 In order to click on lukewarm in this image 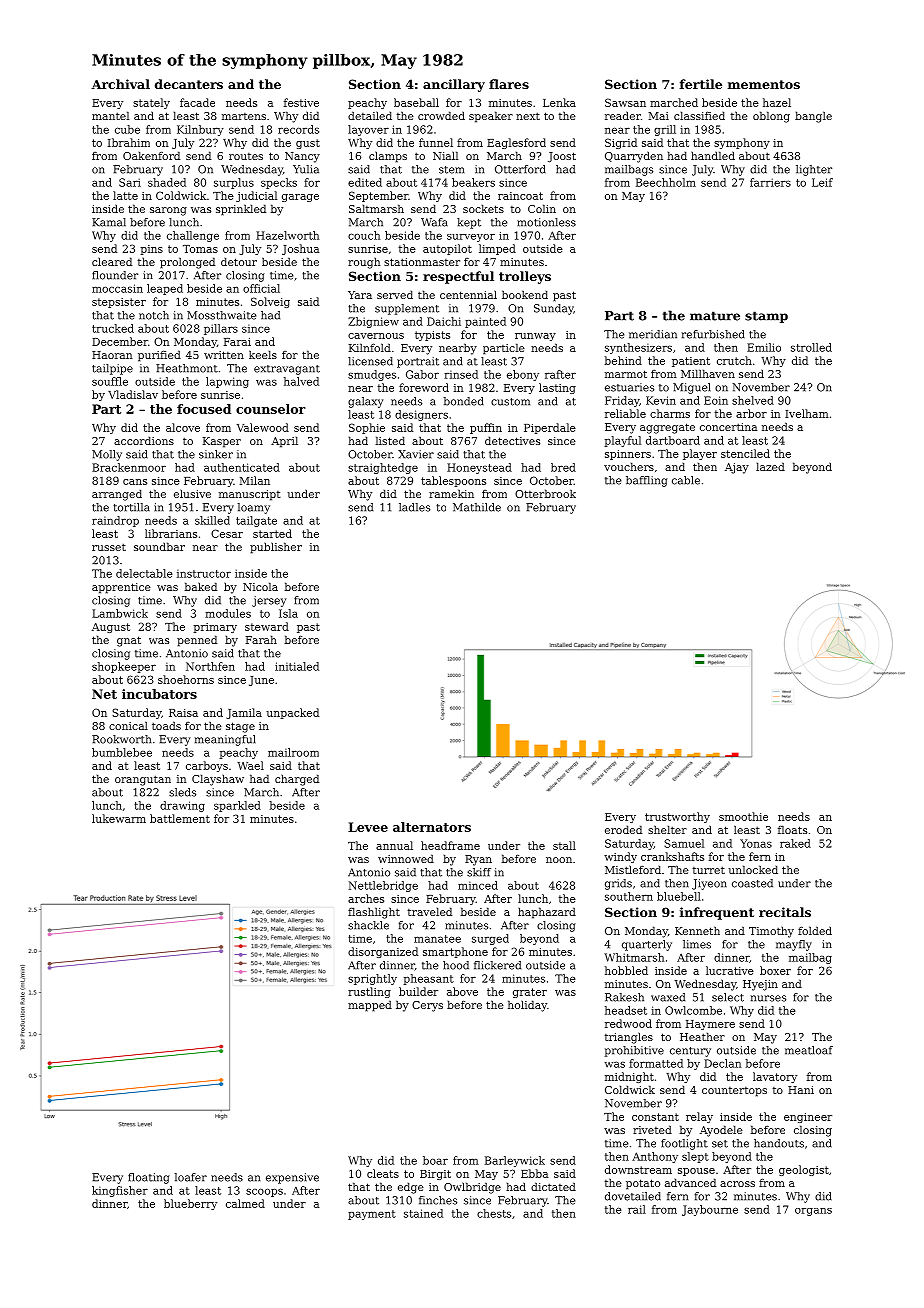, I will do `click(119, 818)`.
